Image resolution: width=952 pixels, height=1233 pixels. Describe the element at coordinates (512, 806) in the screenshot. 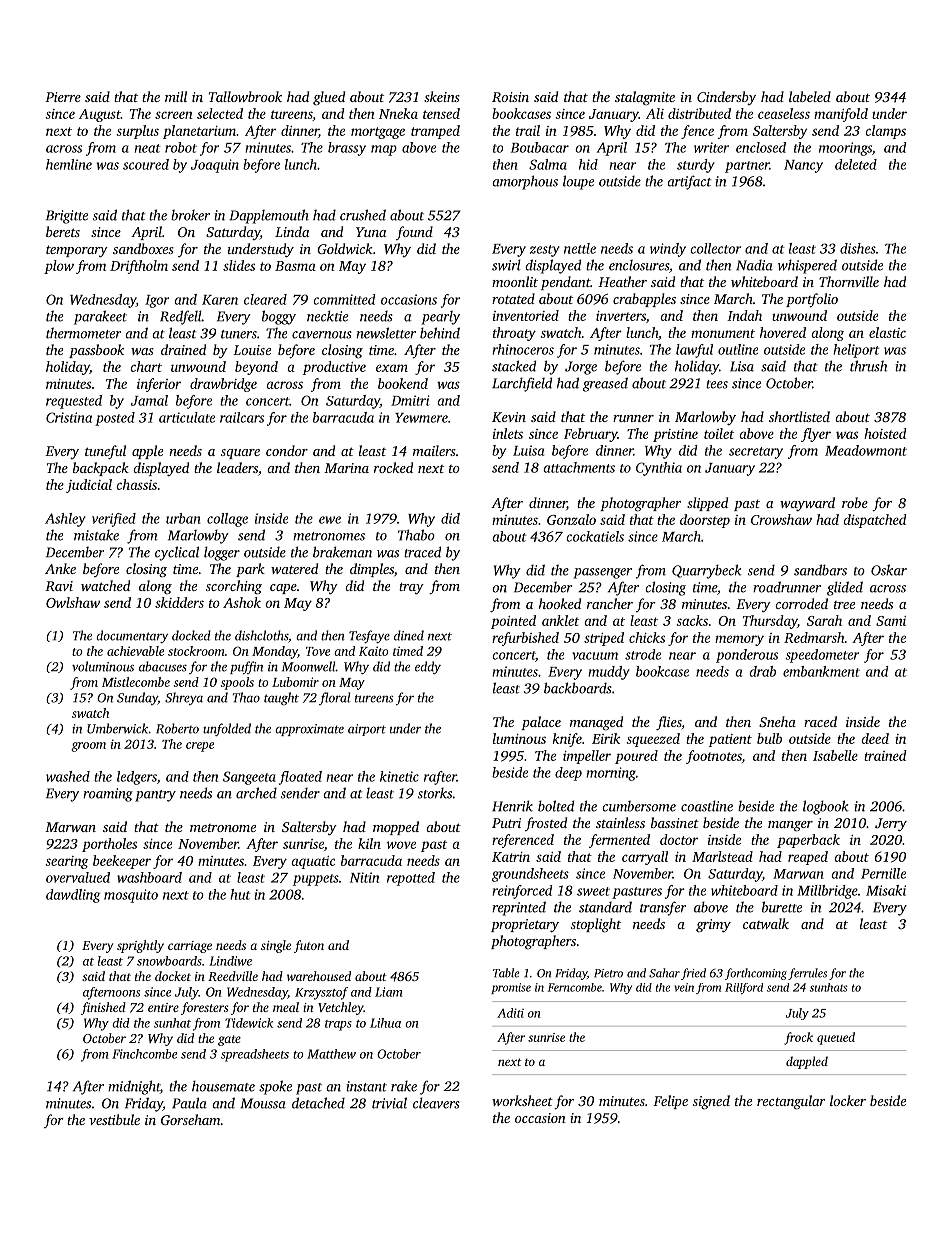

I see `Henrik` at that location.
